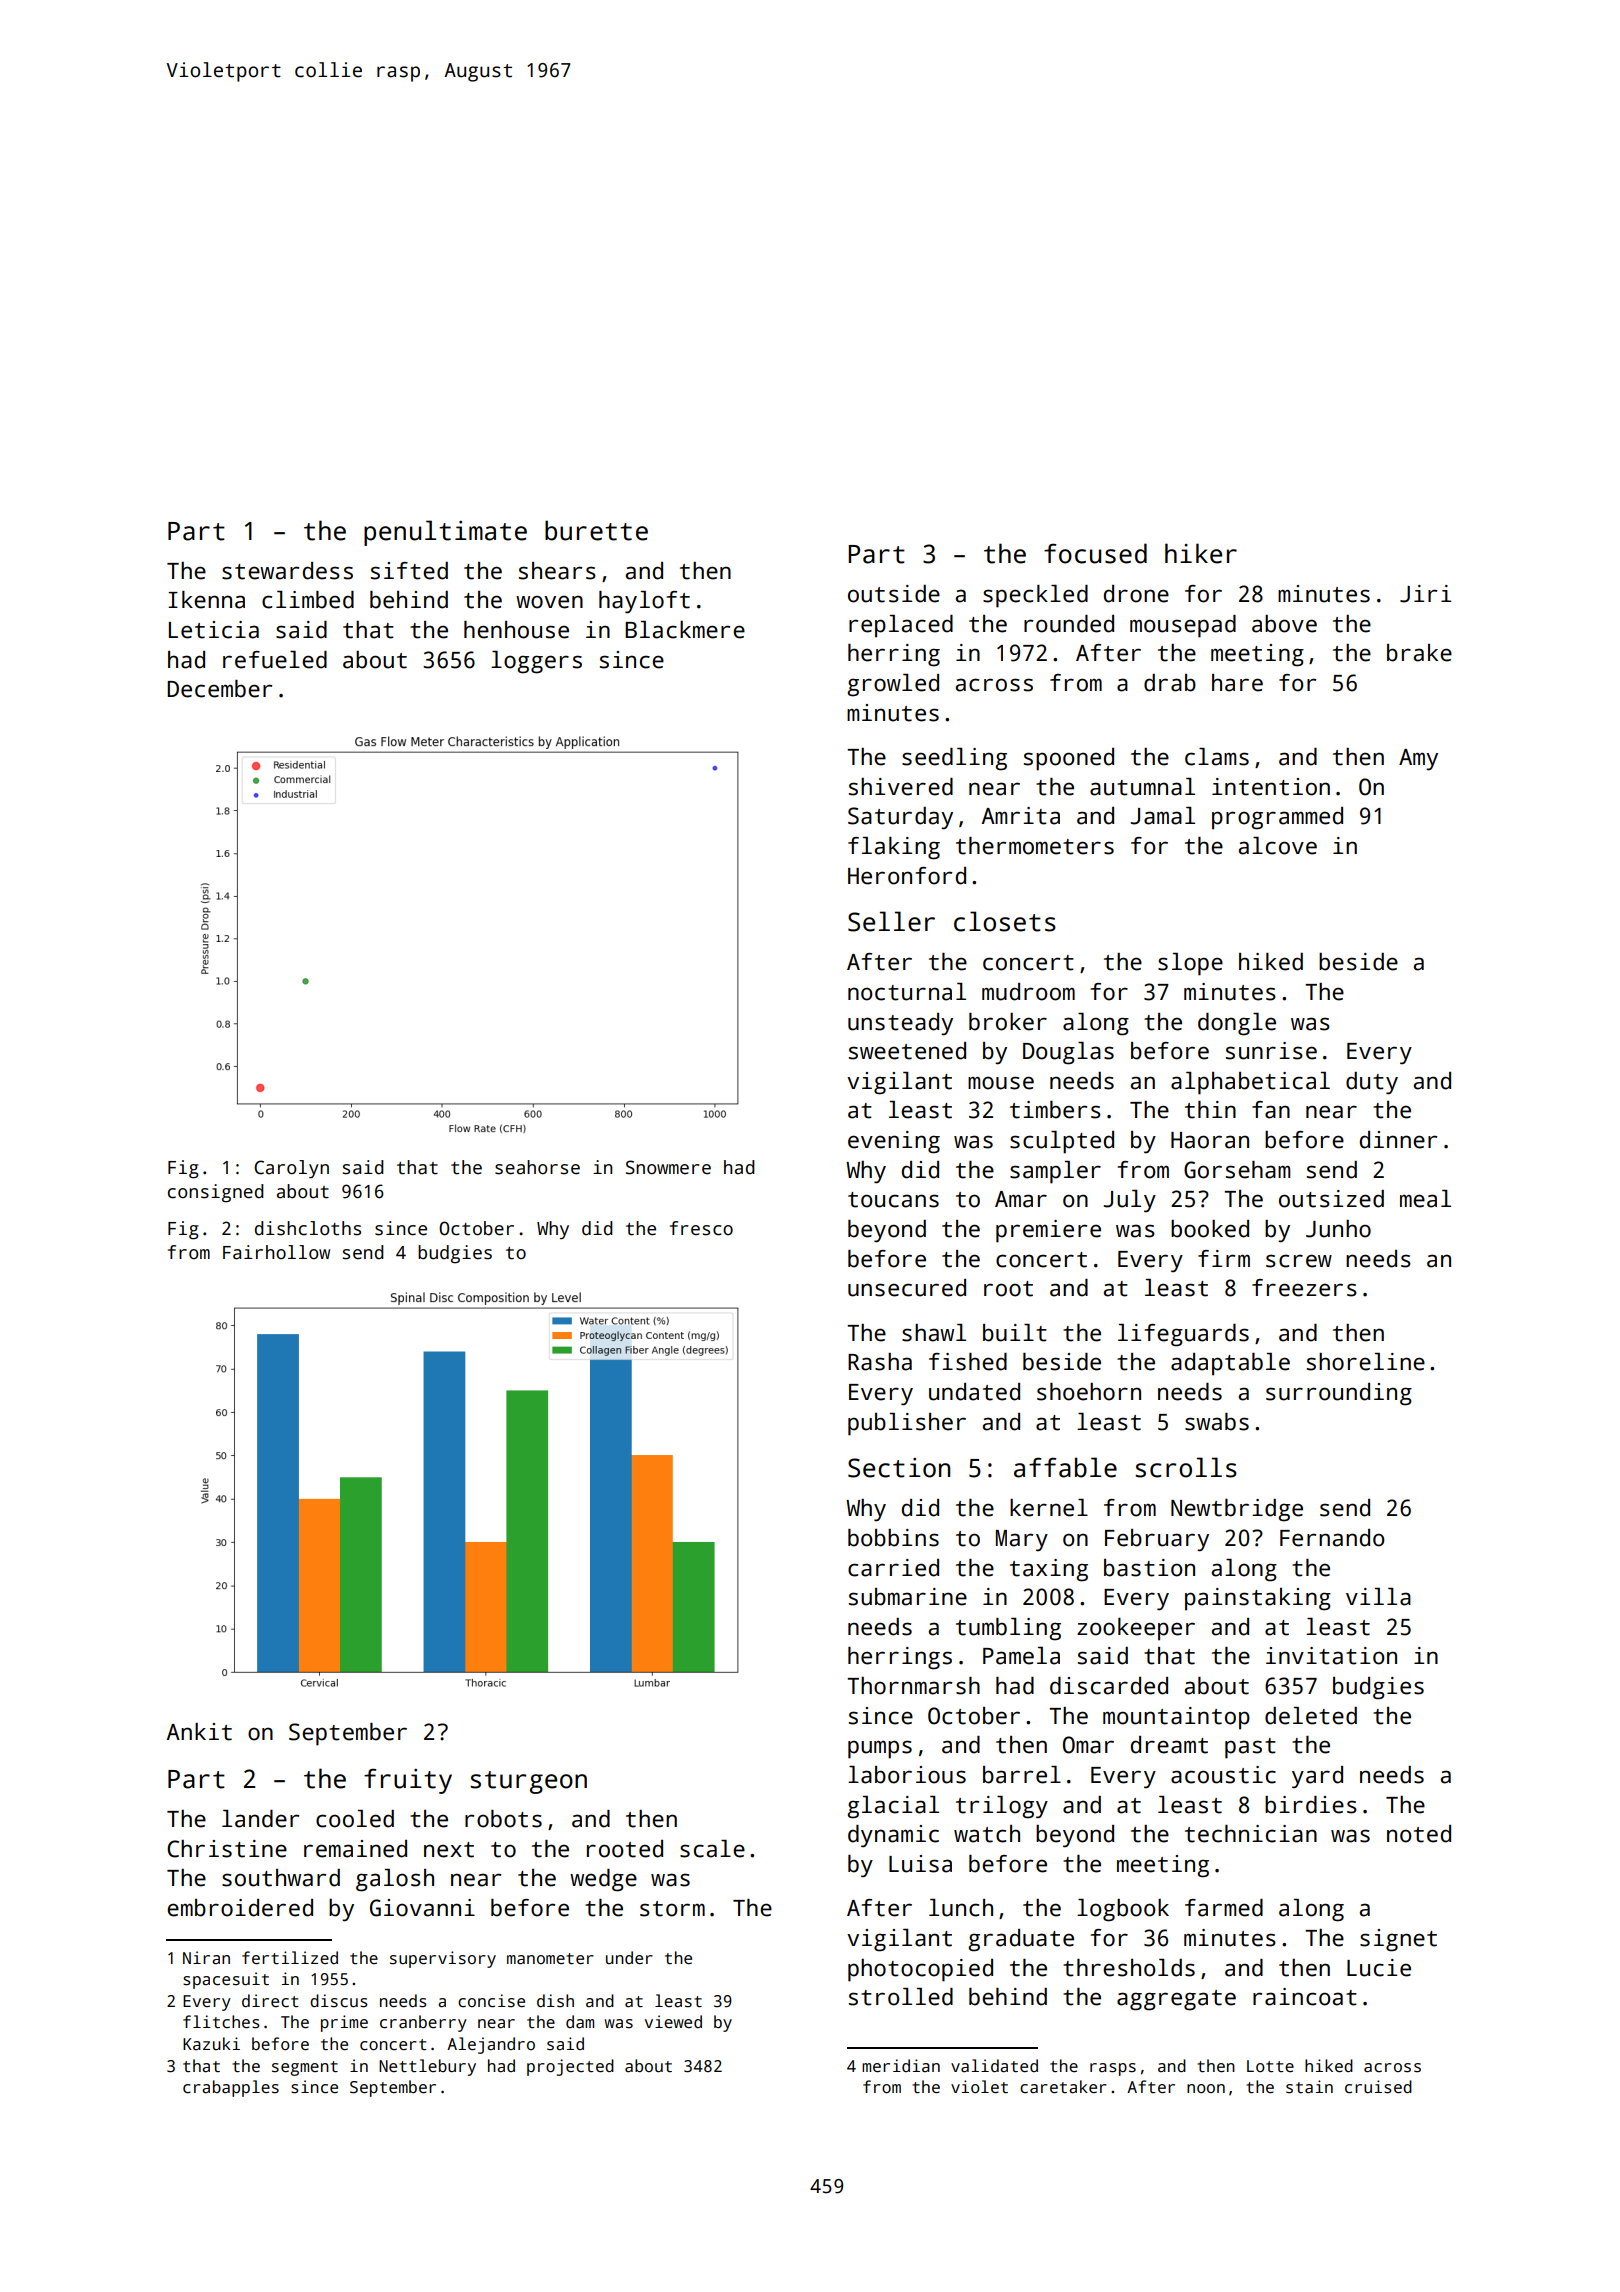  Describe the element at coordinates (668, 1167) in the page. I see `Snowmere` at that location.
